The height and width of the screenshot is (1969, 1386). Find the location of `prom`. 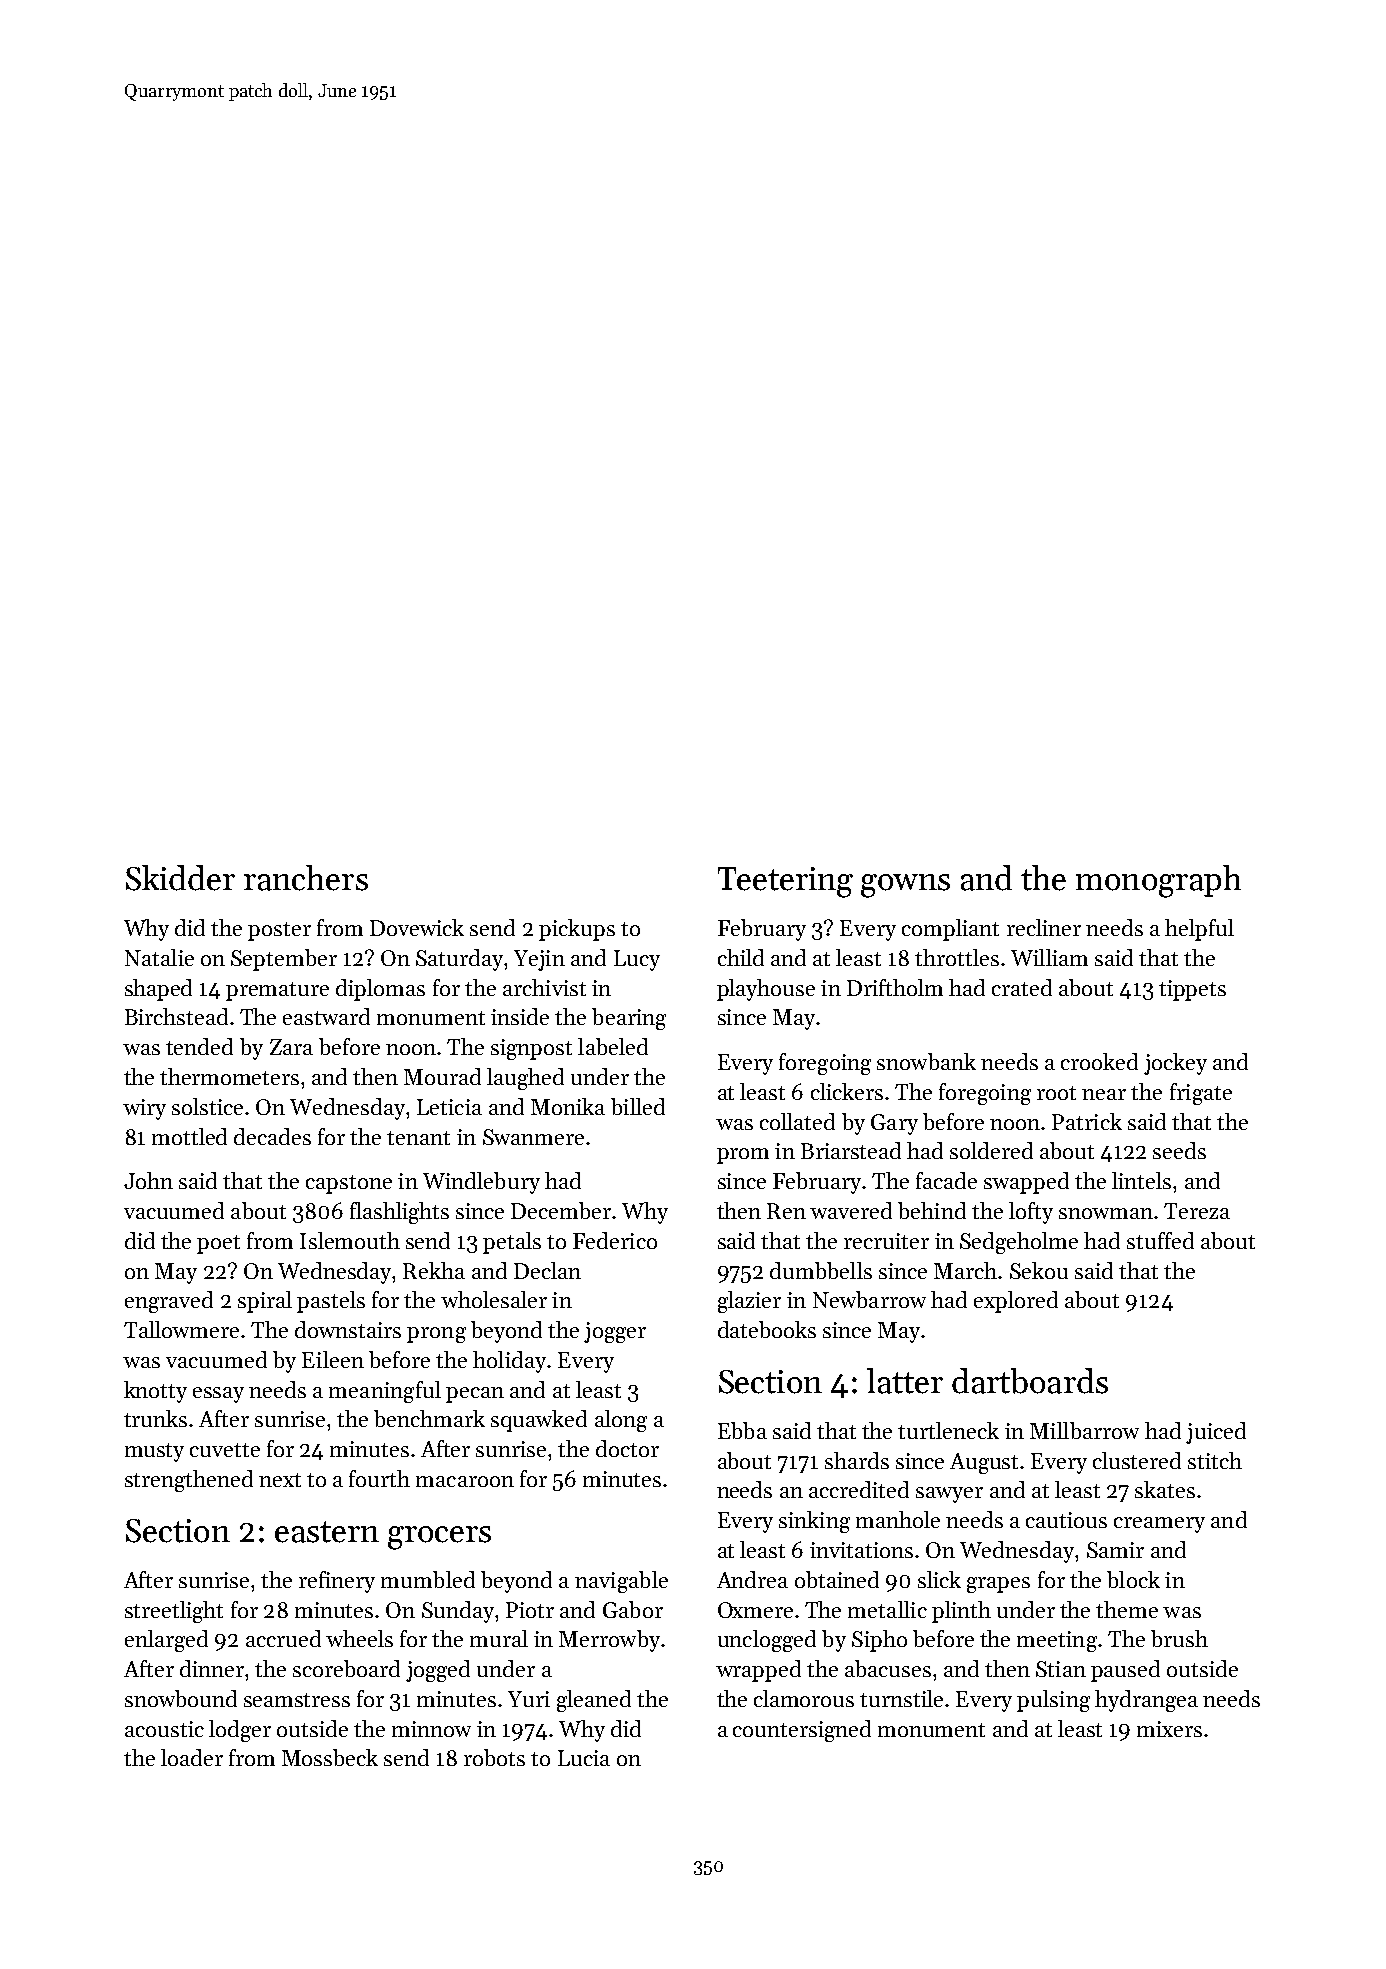

prom is located at coordinates (743, 1156).
